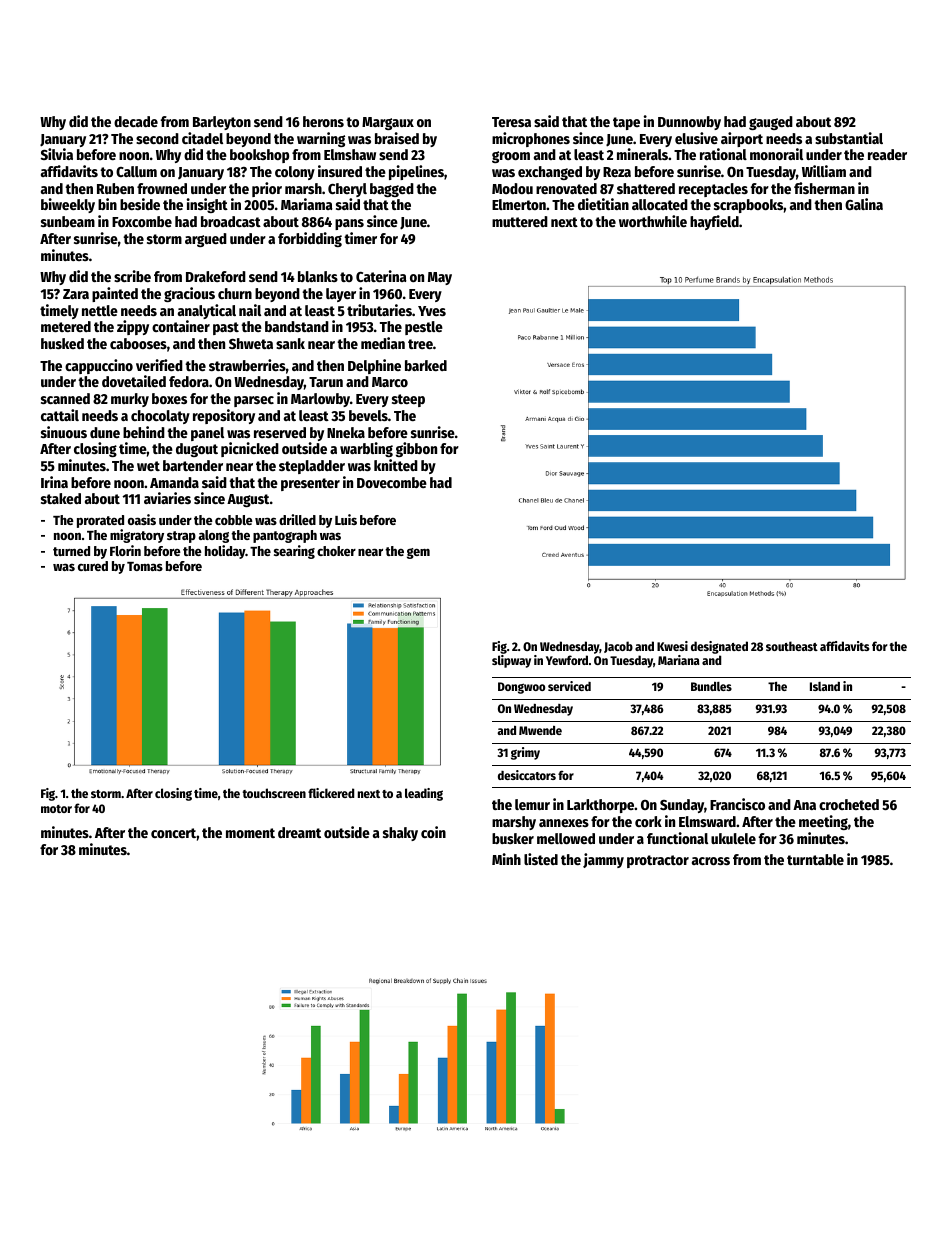 The width and height of the document is (952, 1233). Describe the element at coordinates (142, 221) in the document. I see `Foxcombe` at that location.
